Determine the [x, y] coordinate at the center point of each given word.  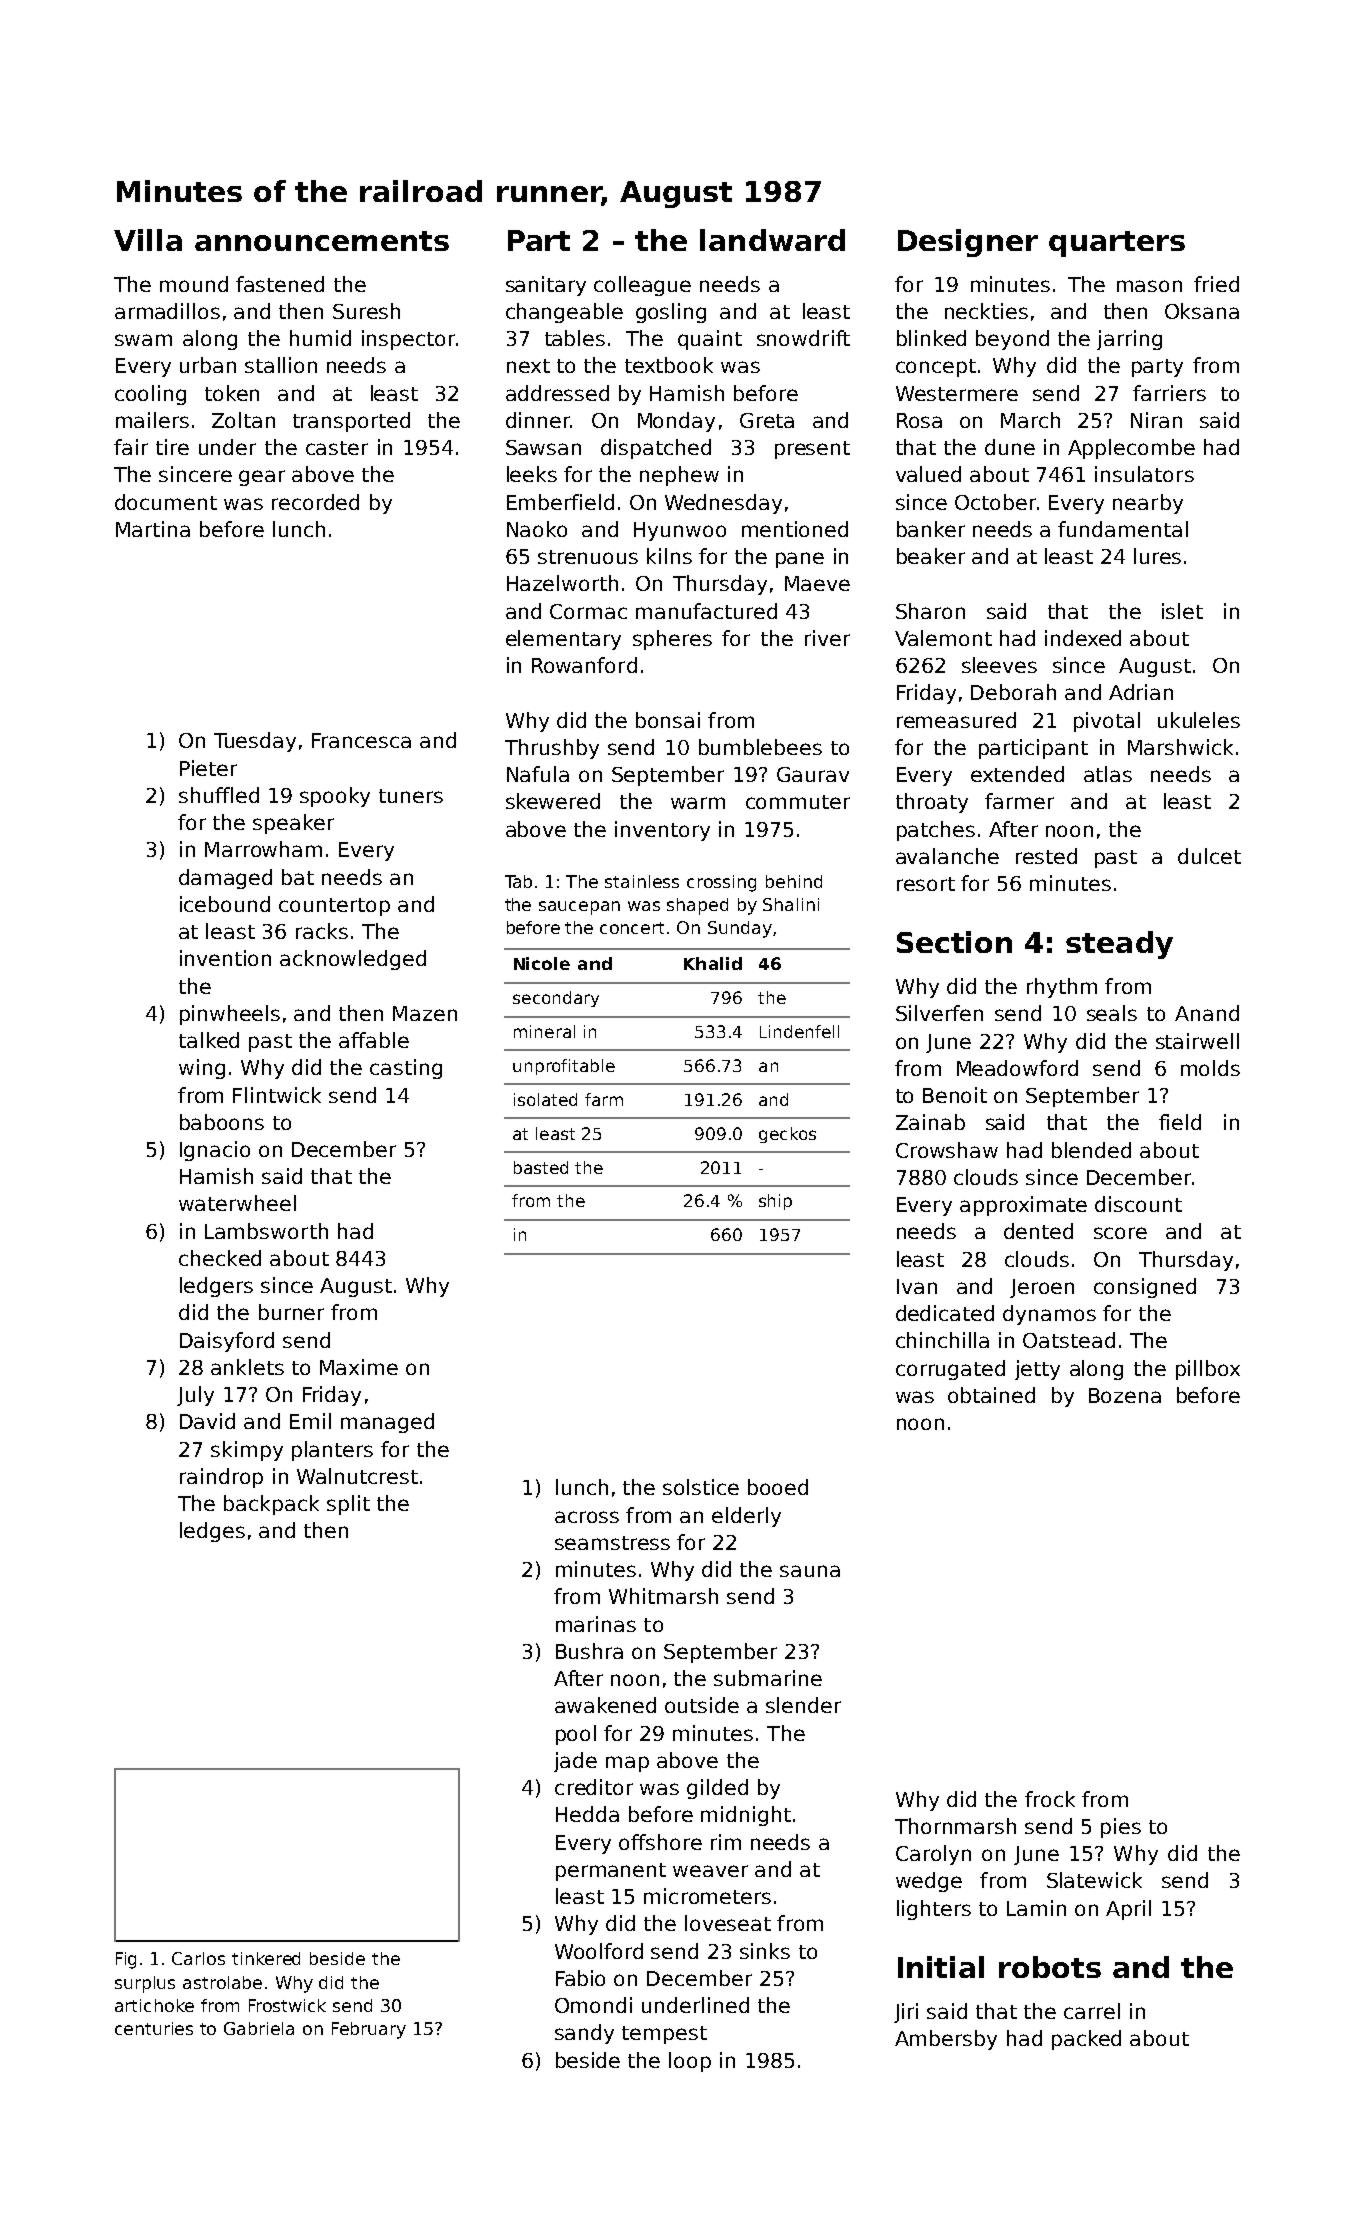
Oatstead [1069, 1340]
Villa [148, 240]
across [587, 1517]
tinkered [266, 1958]
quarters [1117, 244]
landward [772, 240]
